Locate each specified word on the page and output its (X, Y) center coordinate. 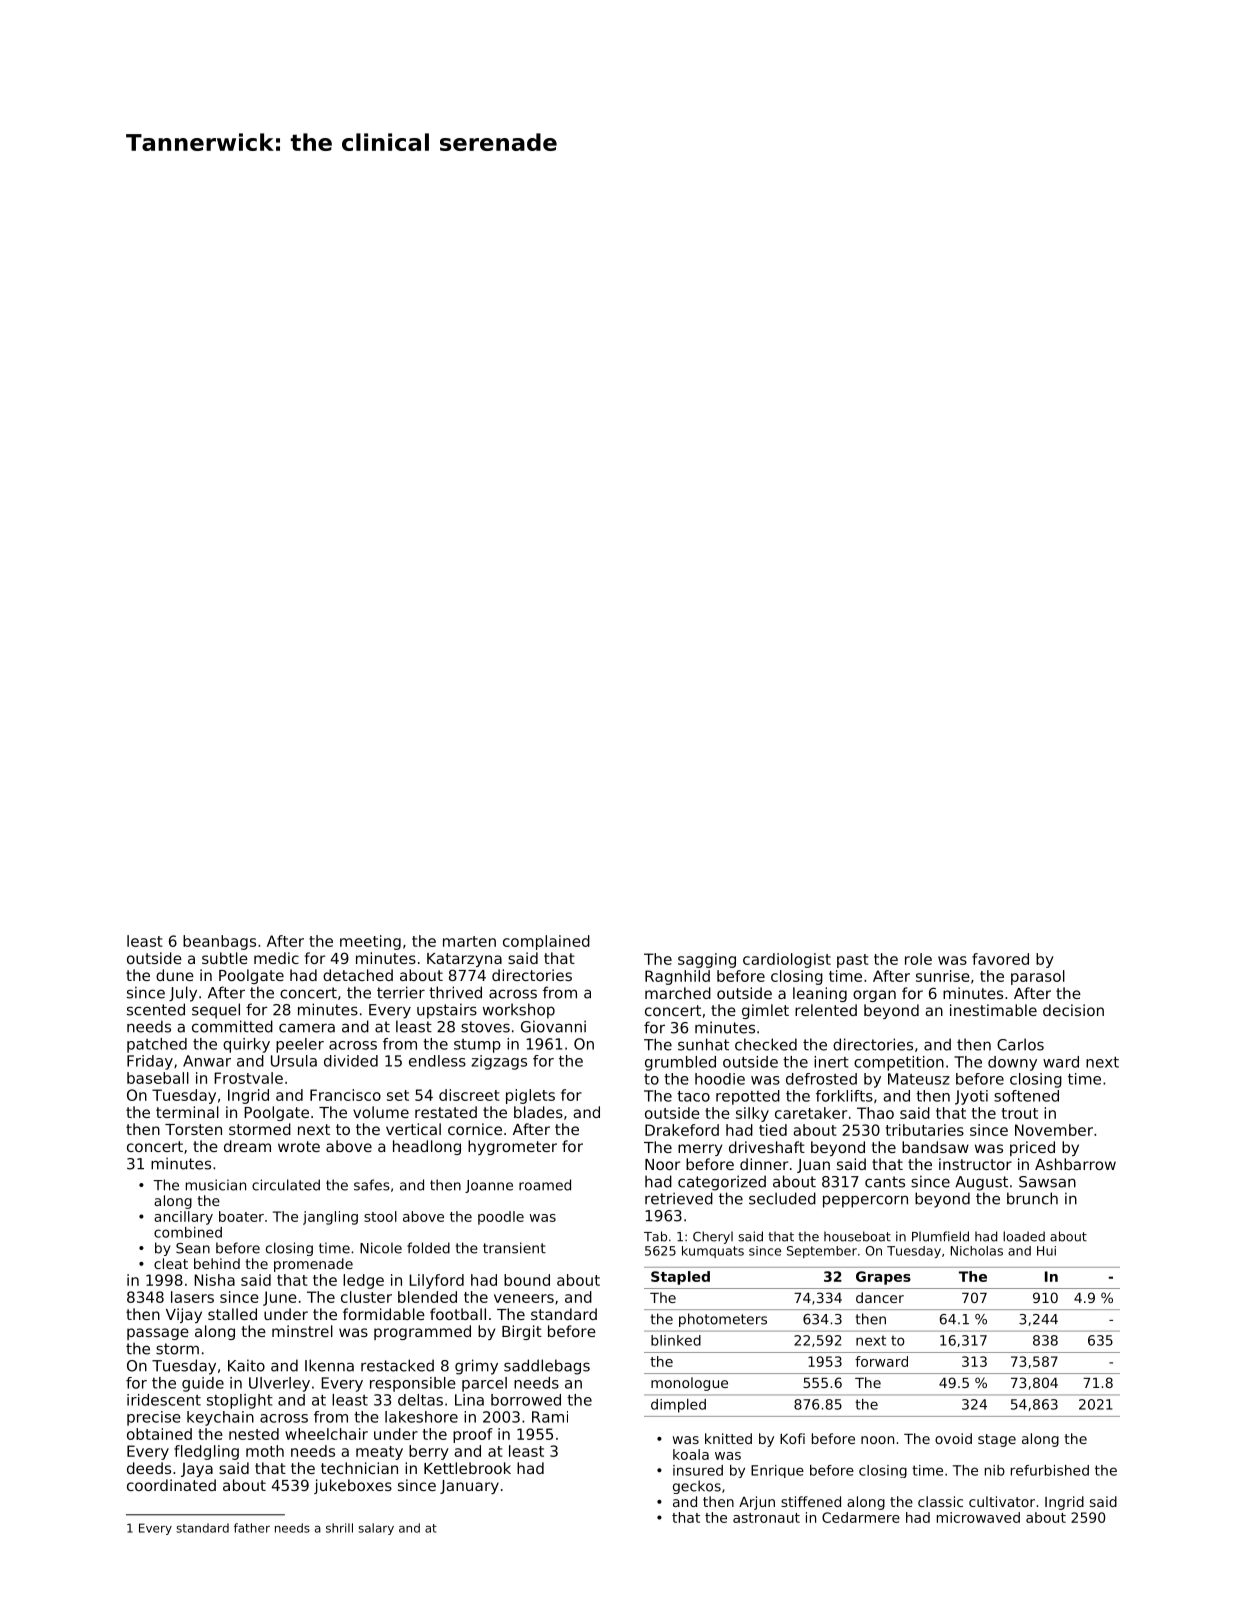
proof (473, 1435)
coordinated (171, 1485)
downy (1012, 1063)
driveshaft (767, 1147)
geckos (697, 1487)
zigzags (499, 1062)
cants (885, 1182)
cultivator (1002, 1501)
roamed (545, 1185)
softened (1026, 1096)
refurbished (1050, 1470)
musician (216, 1185)
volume (381, 1112)
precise (154, 1418)
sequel (216, 1011)
